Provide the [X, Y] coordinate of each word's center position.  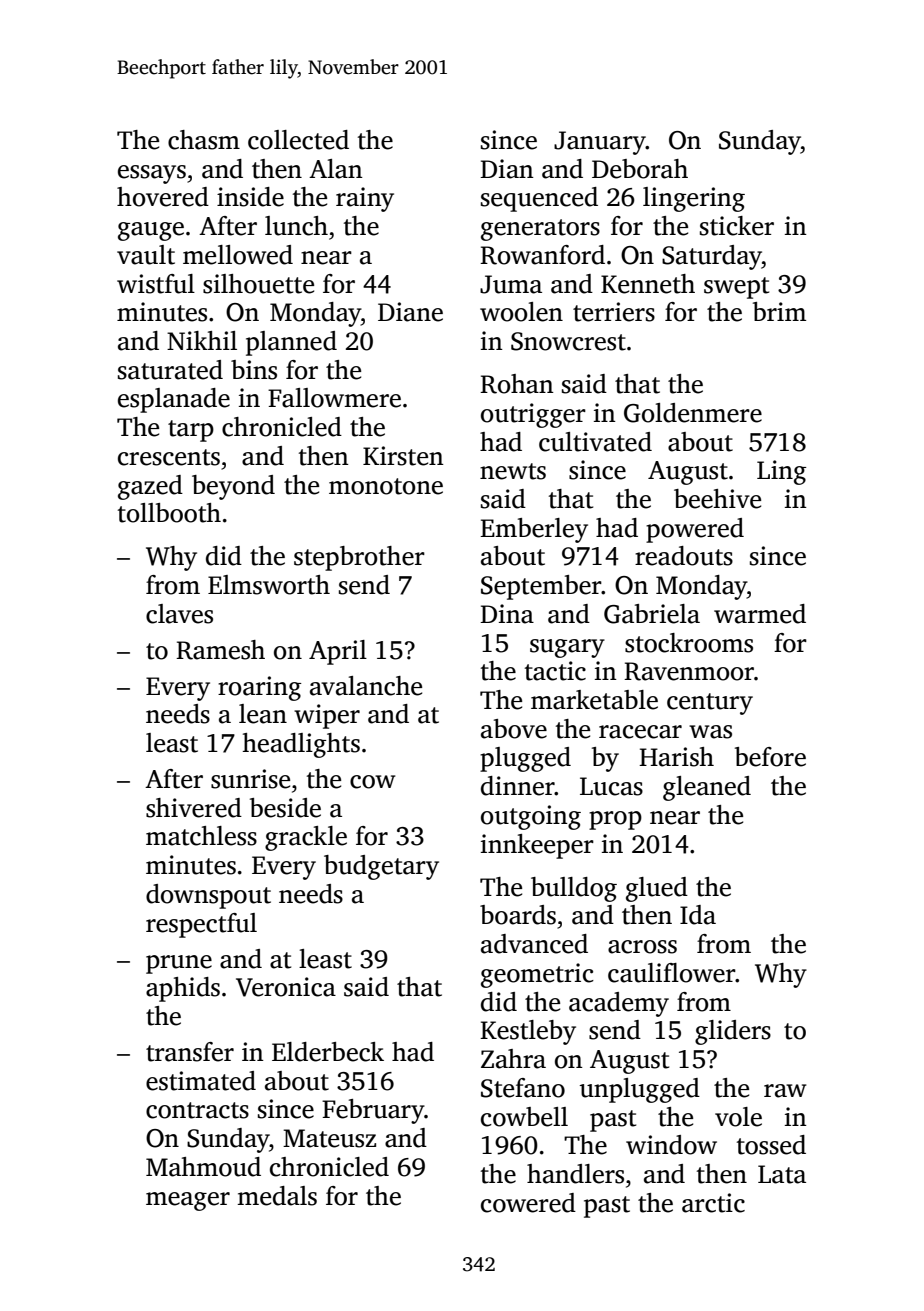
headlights [301, 745]
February [373, 1111]
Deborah [640, 169]
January [600, 143]
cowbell [524, 1117]
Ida [698, 915]
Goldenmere [693, 413]
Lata [782, 1174]
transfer [190, 1052]
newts [513, 471]
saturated [170, 370]
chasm [204, 140]
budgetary [381, 867]
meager [188, 1201]
